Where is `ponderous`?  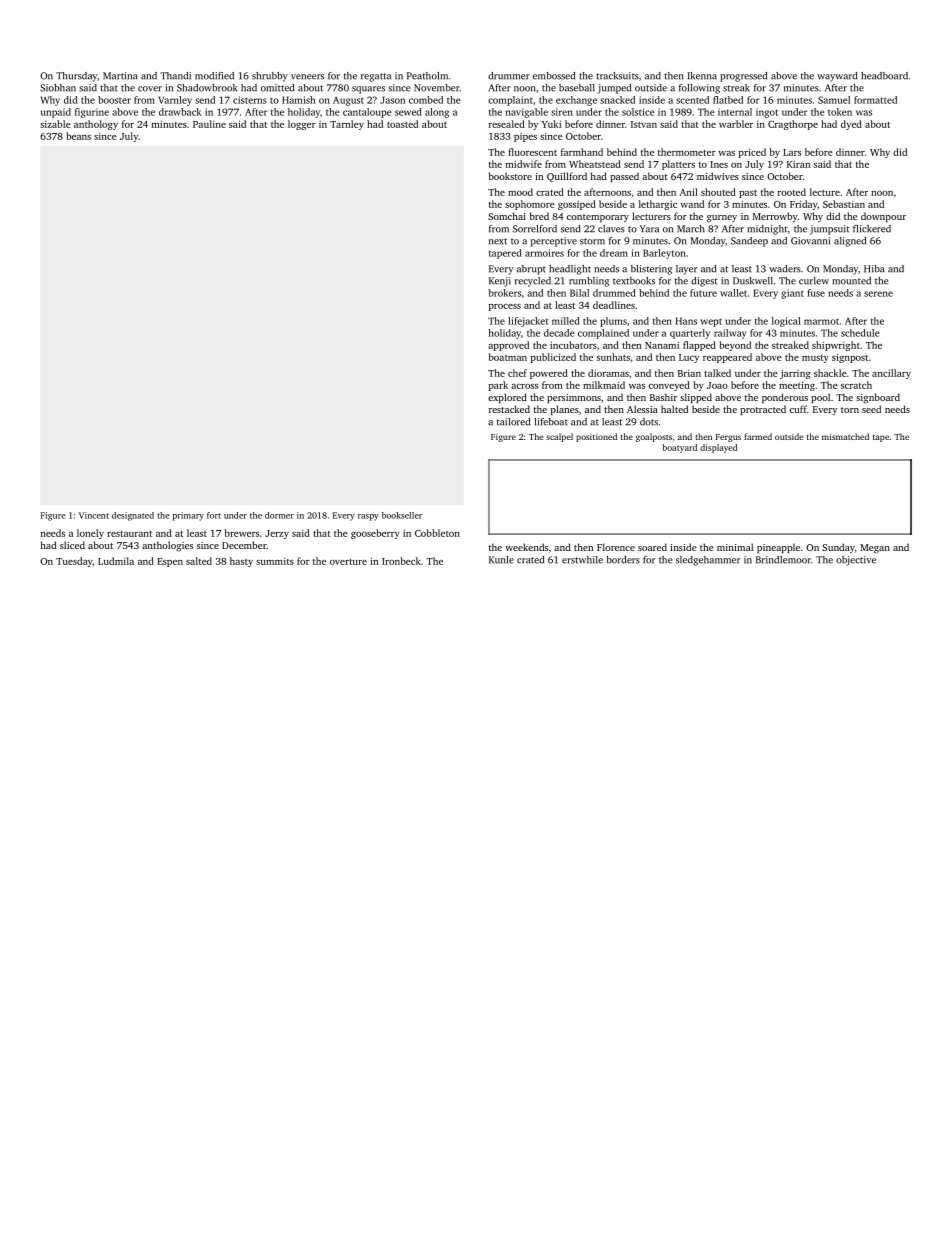
ponderous is located at coordinates (785, 398).
